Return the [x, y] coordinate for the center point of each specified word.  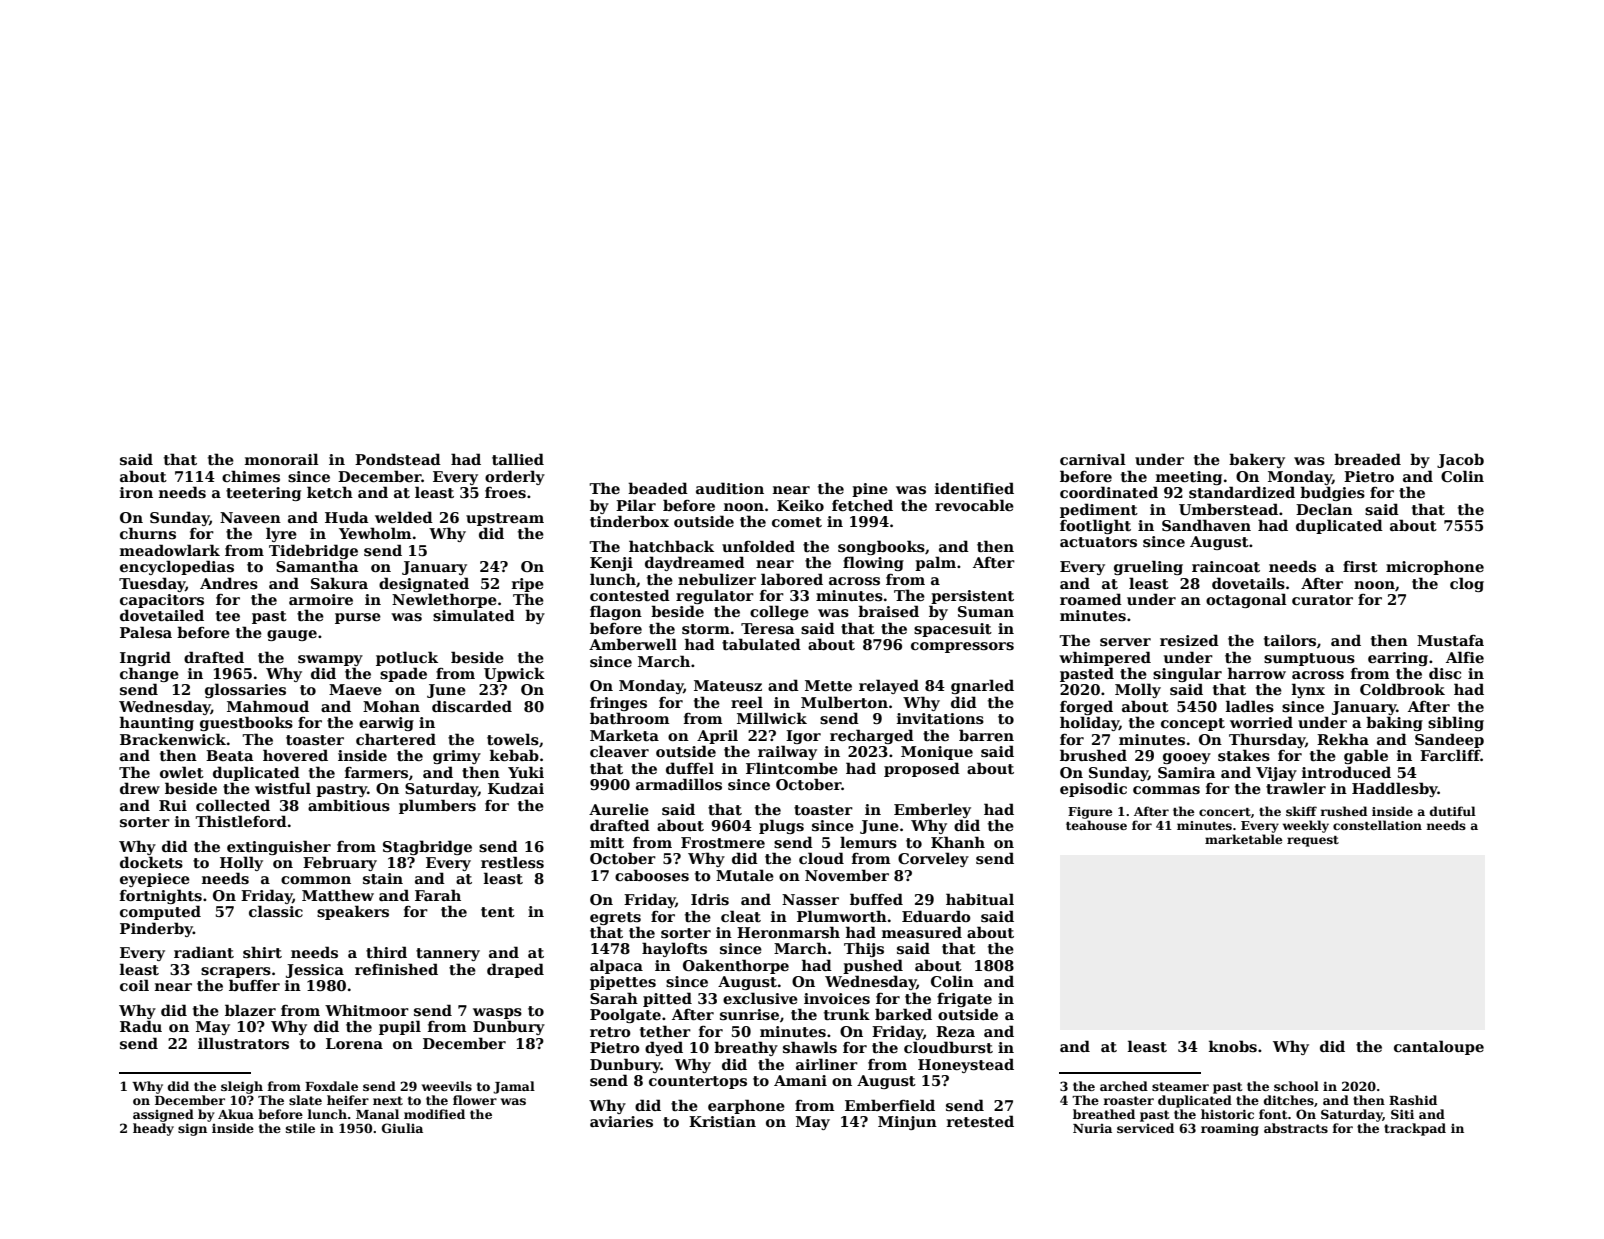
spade [403, 674]
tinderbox [629, 521]
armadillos [679, 784]
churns [148, 533]
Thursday [1267, 740]
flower [475, 1100]
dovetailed [162, 615]
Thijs [864, 949]
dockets [151, 862]
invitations [940, 719]
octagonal [1246, 600]
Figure [1090, 813]
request [1313, 841]
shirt [262, 952]
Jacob [1460, 460]
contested [630, 595]
